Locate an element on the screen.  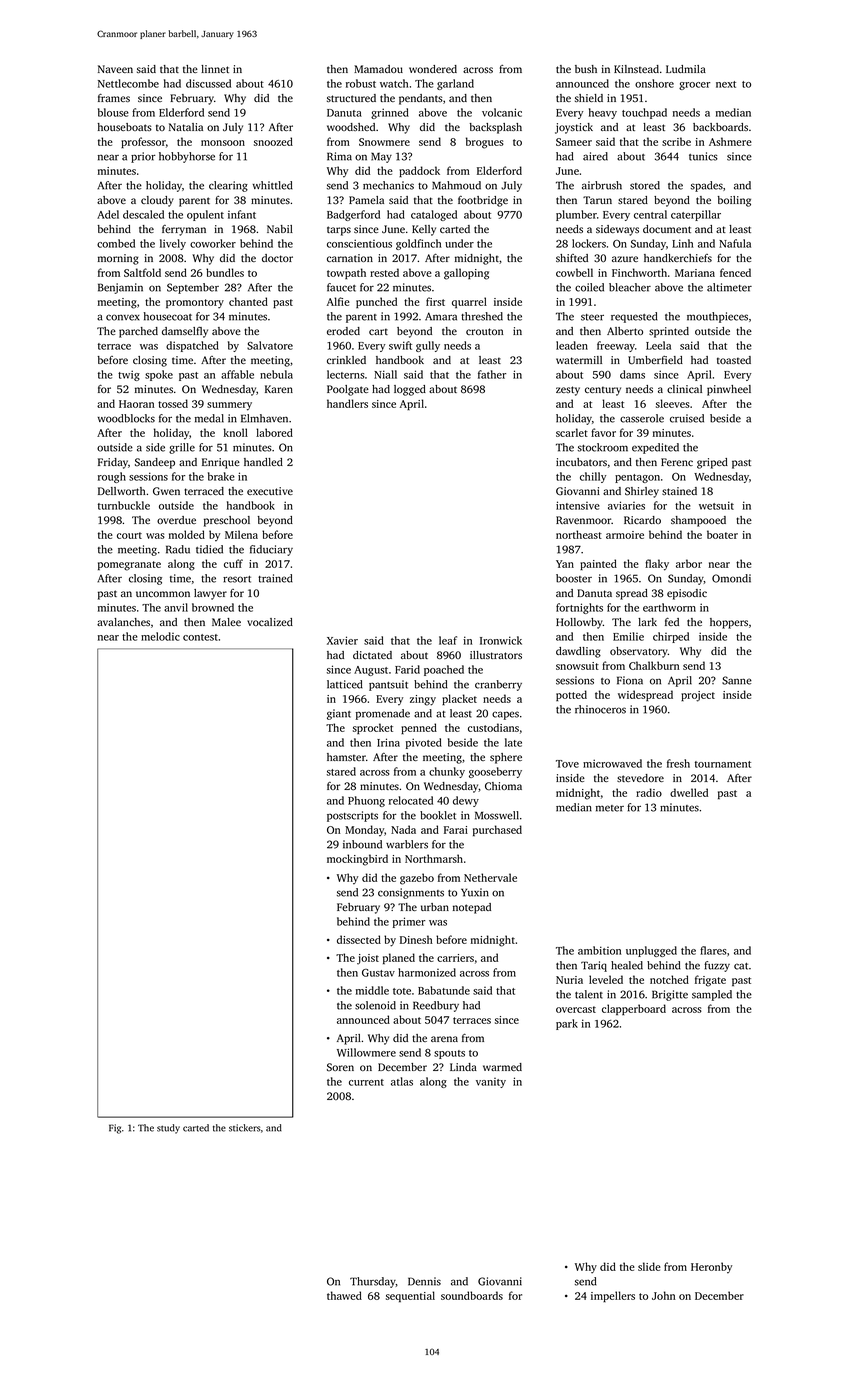
grille is located at coordinates (182, 448).
